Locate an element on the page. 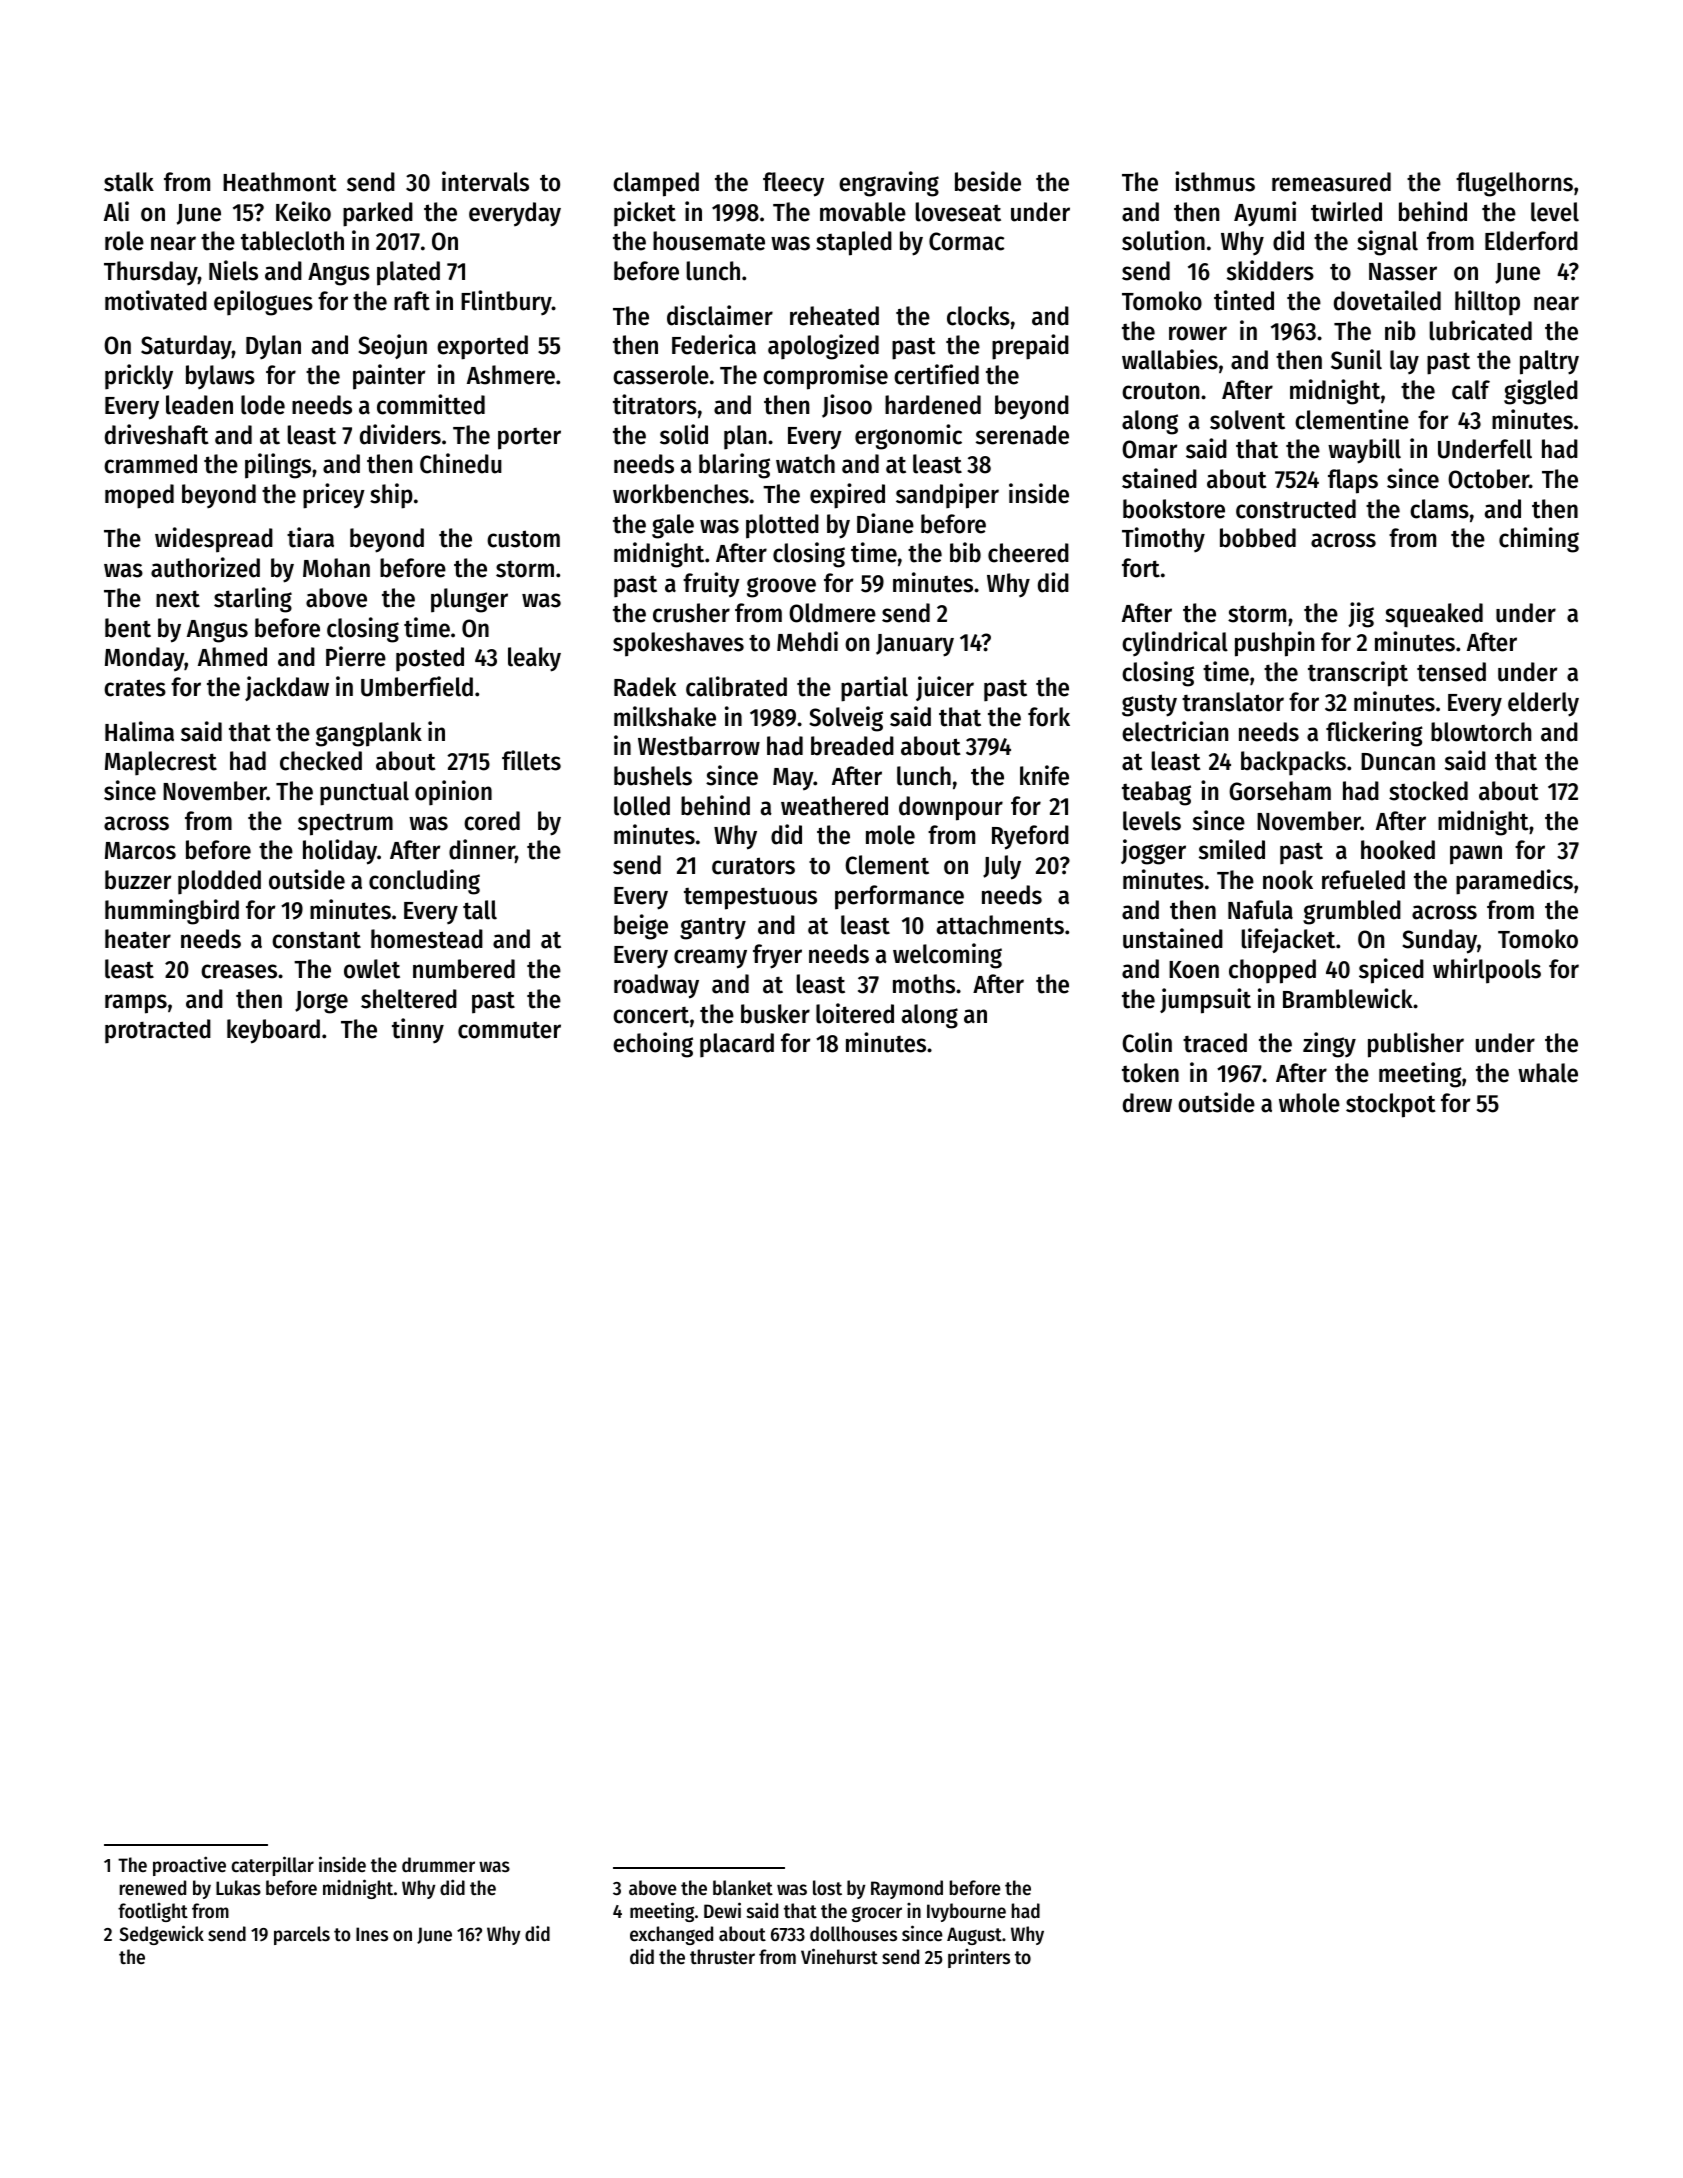 Image resolution: width=1683 pixels, height=2178 pixels. drew is located at coordinates (1147, 1103).
